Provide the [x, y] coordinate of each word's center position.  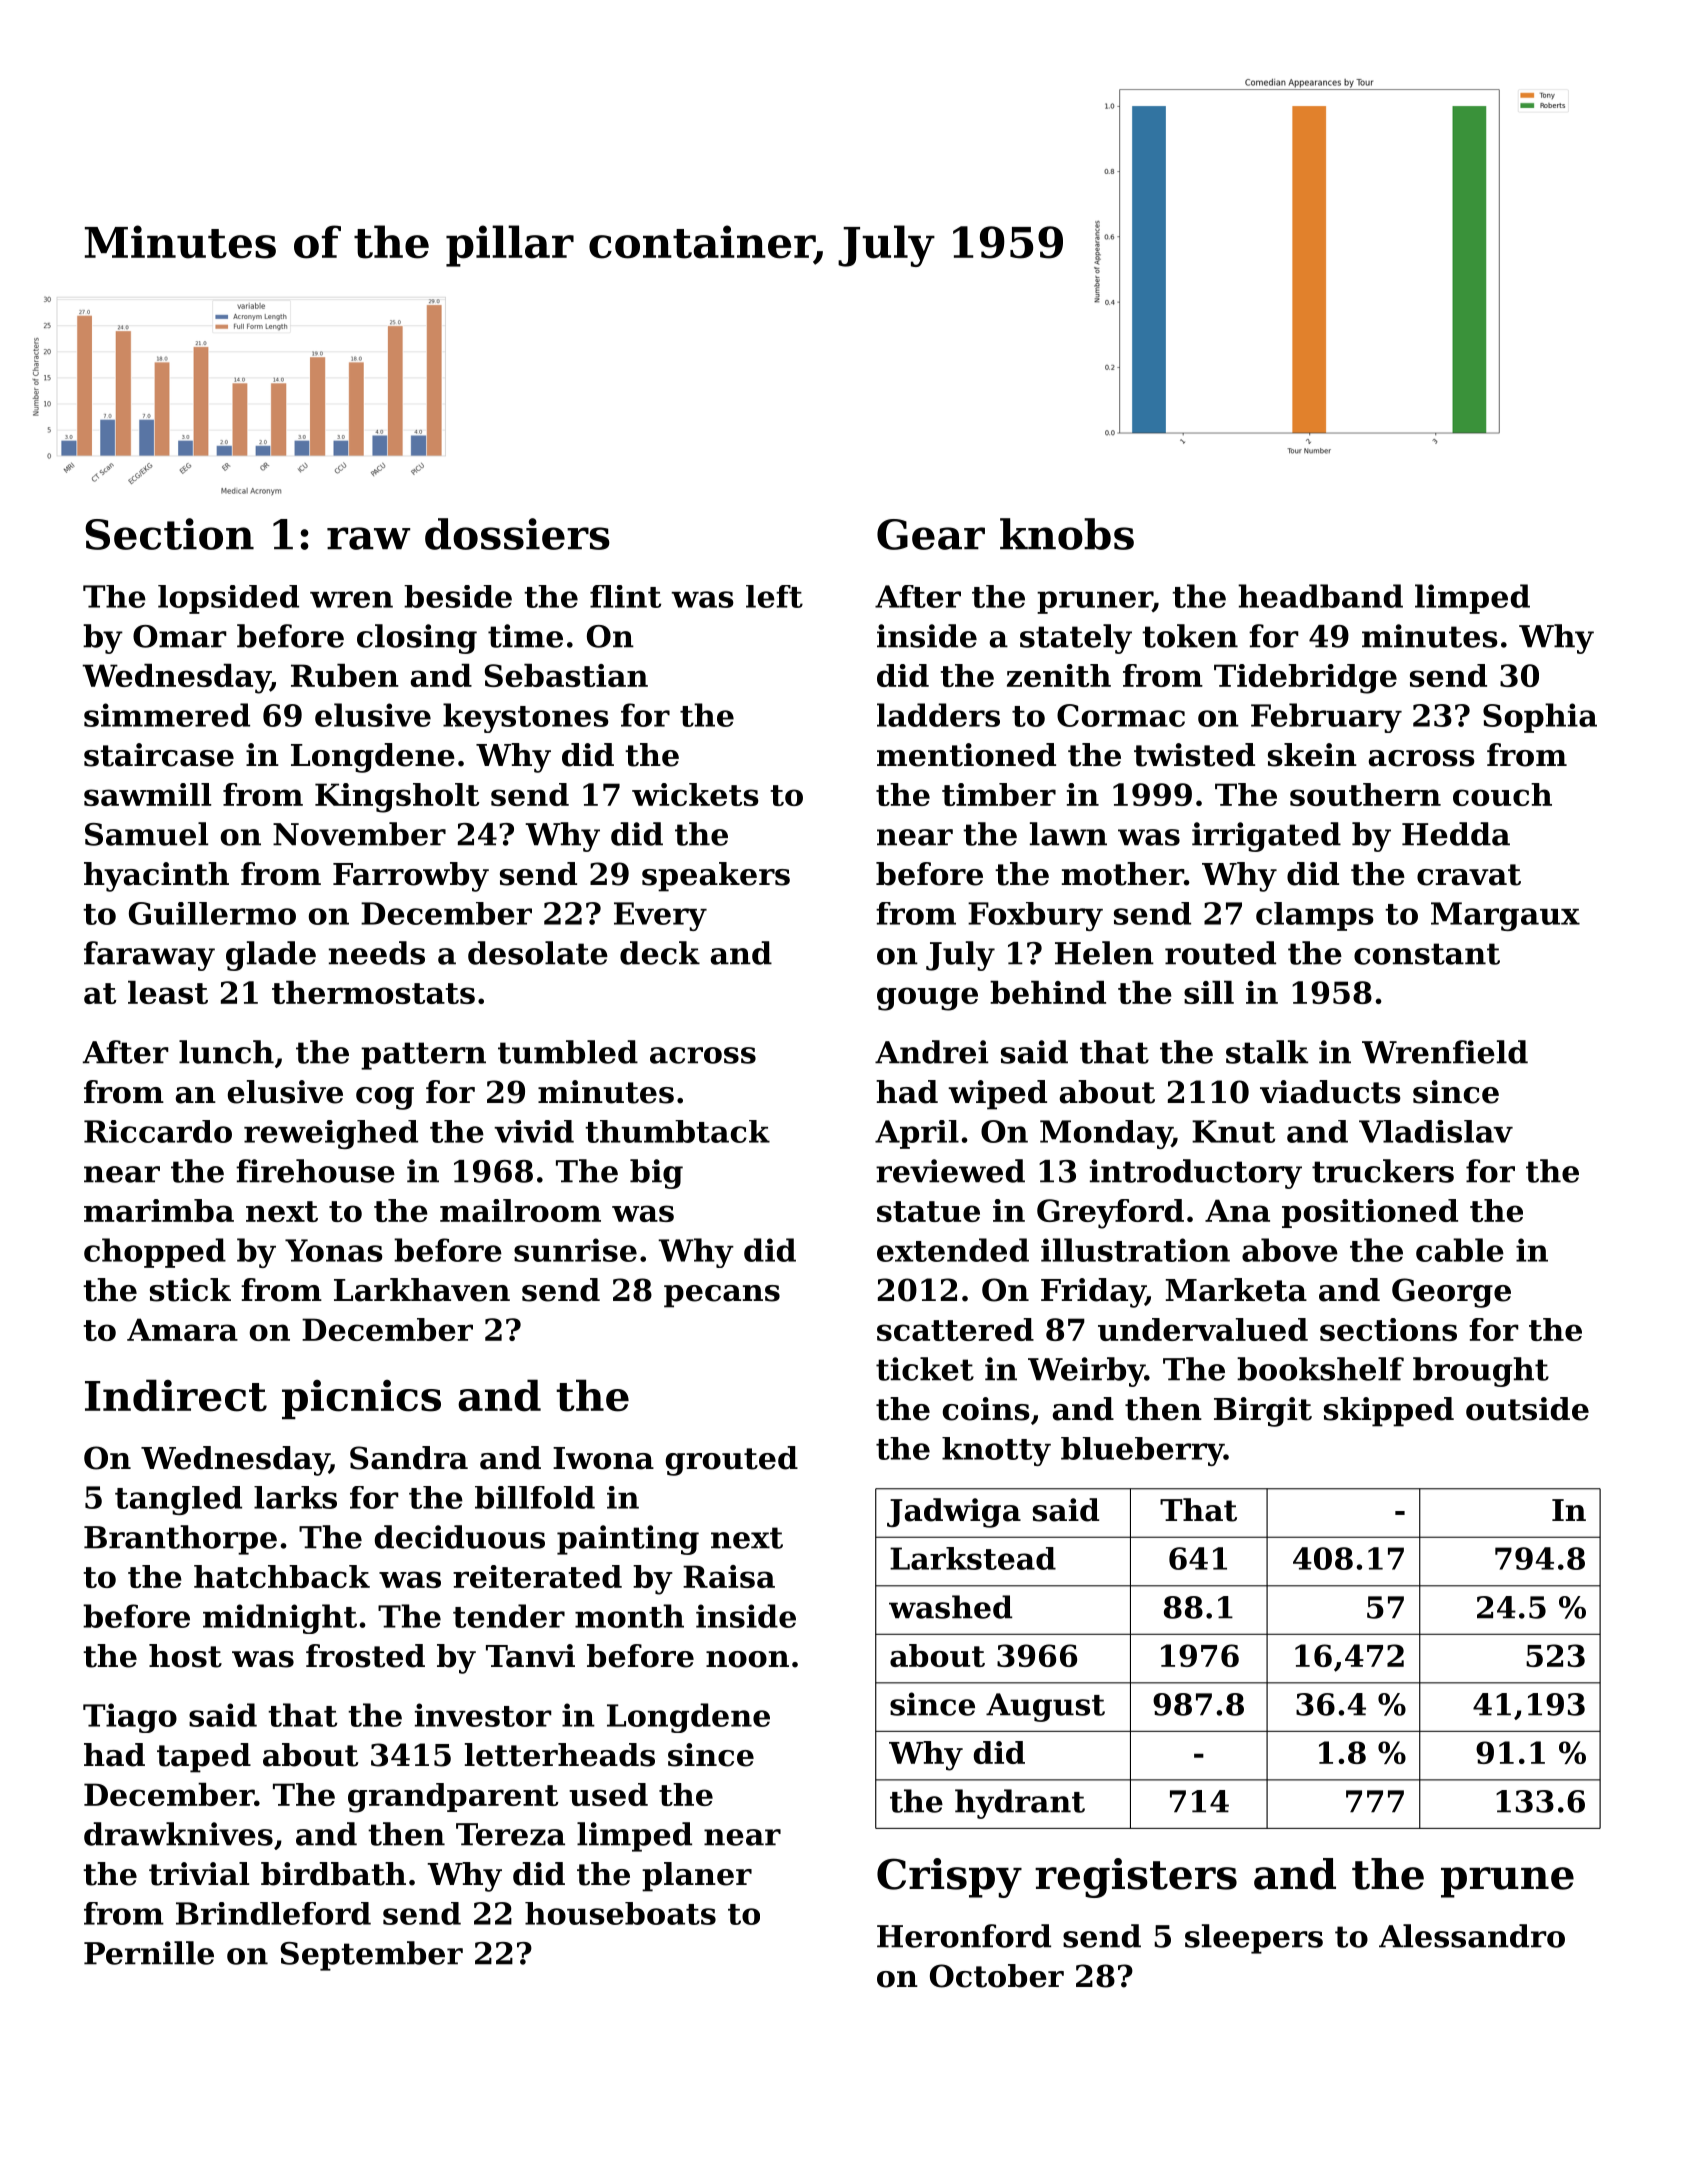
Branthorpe [180, 1540]
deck [660, 953]
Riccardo [158, 1131]
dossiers [517, 534]
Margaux [1505, 916]
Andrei [931, 1052]
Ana [1237, 1210]
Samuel [146, 834]
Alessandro [1472, 1936]
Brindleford [273, 1913]
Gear [931, 534]
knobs [1067, 534]
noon [747, 1659]
